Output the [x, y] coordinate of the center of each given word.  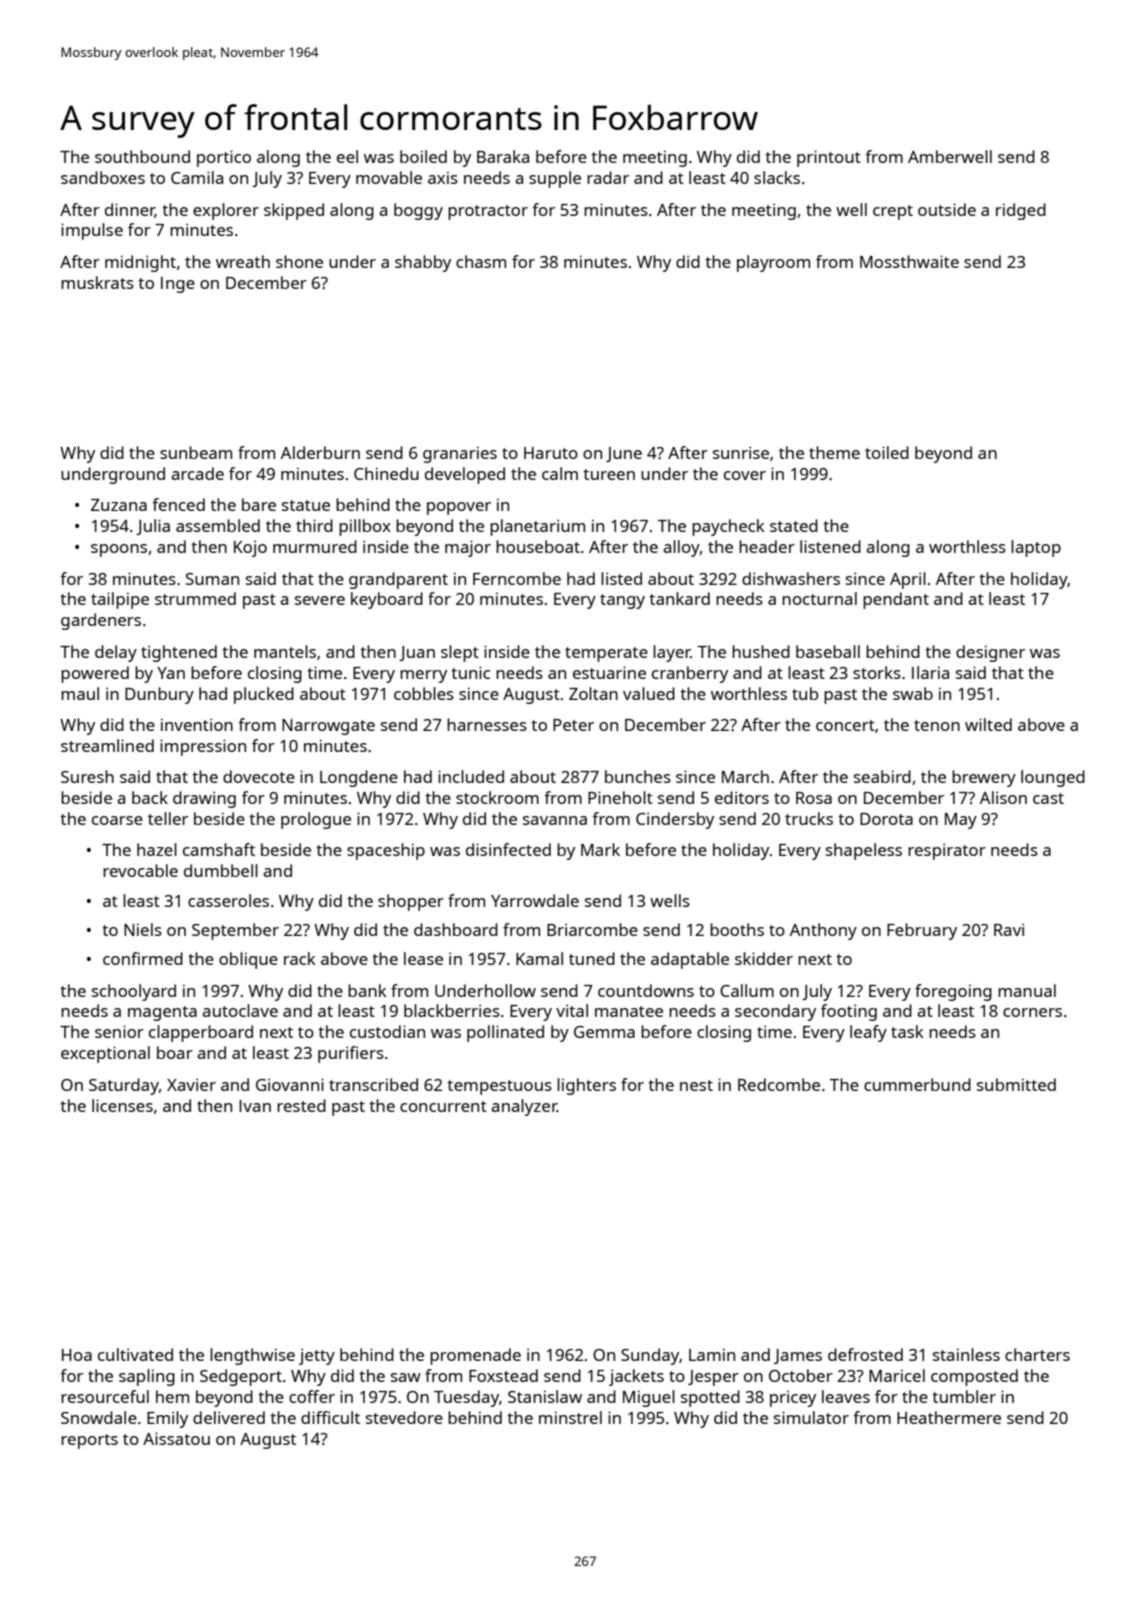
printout [829, 158]
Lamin [712, 1354]
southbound [142, 156]
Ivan [255, 1106]
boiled [423, 156]
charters [1037, 1354]
